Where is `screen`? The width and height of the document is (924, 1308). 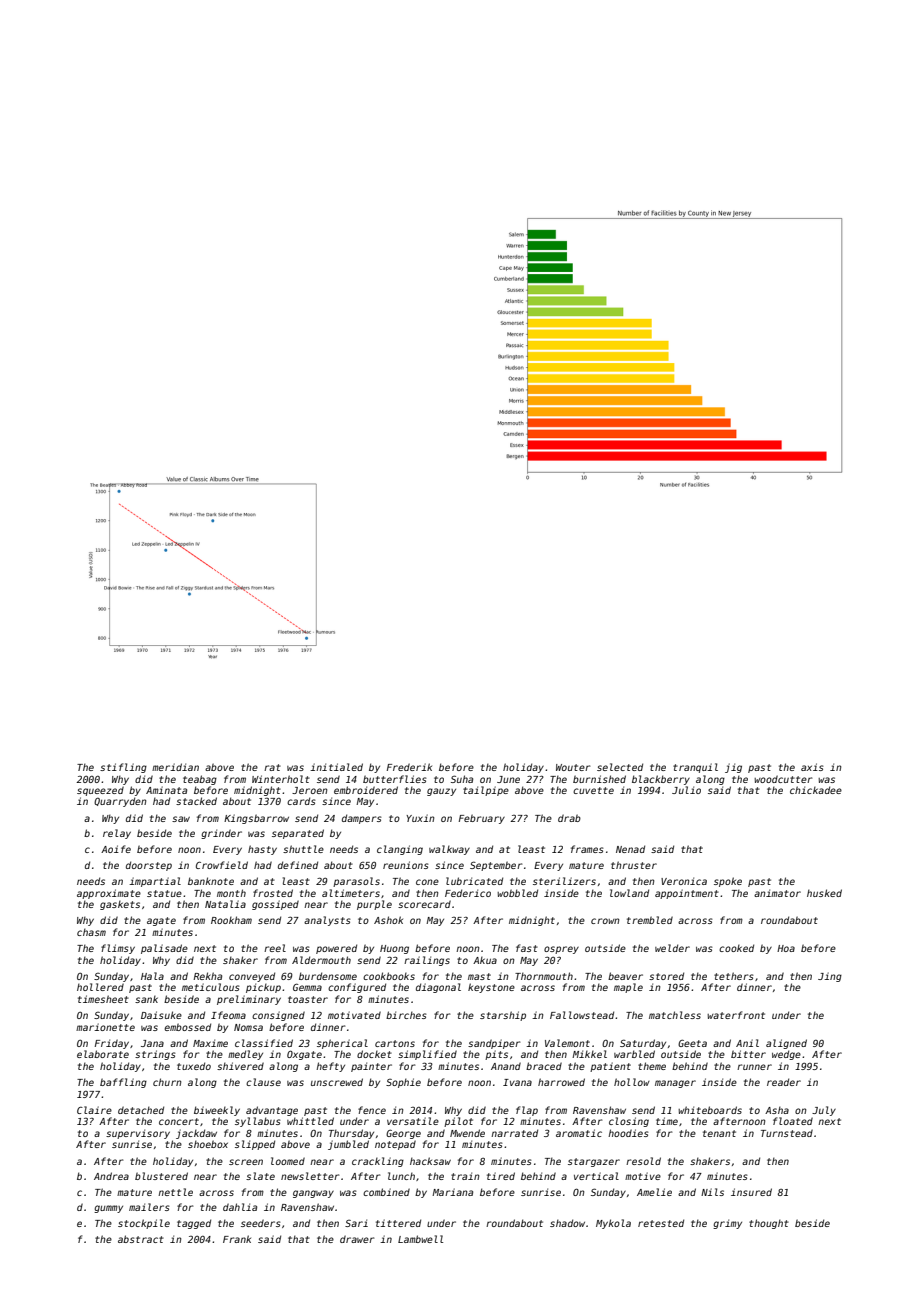
screen is located at coordinates (246, 1162).
